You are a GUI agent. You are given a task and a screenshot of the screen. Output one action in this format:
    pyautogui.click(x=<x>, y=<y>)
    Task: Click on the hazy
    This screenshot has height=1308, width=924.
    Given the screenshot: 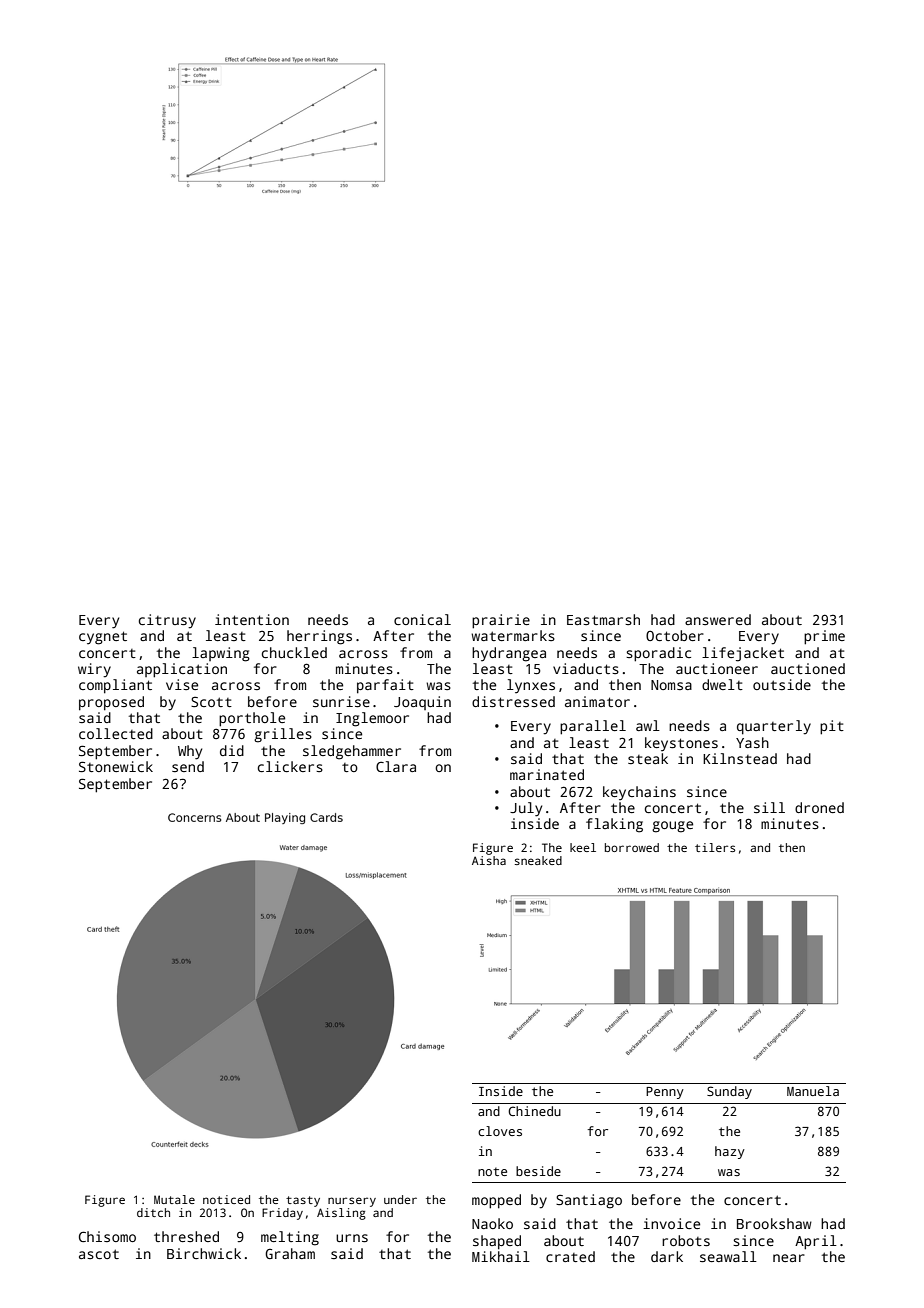 What is the action you would take?
    pyautogui.click(x=730, y=1152)
